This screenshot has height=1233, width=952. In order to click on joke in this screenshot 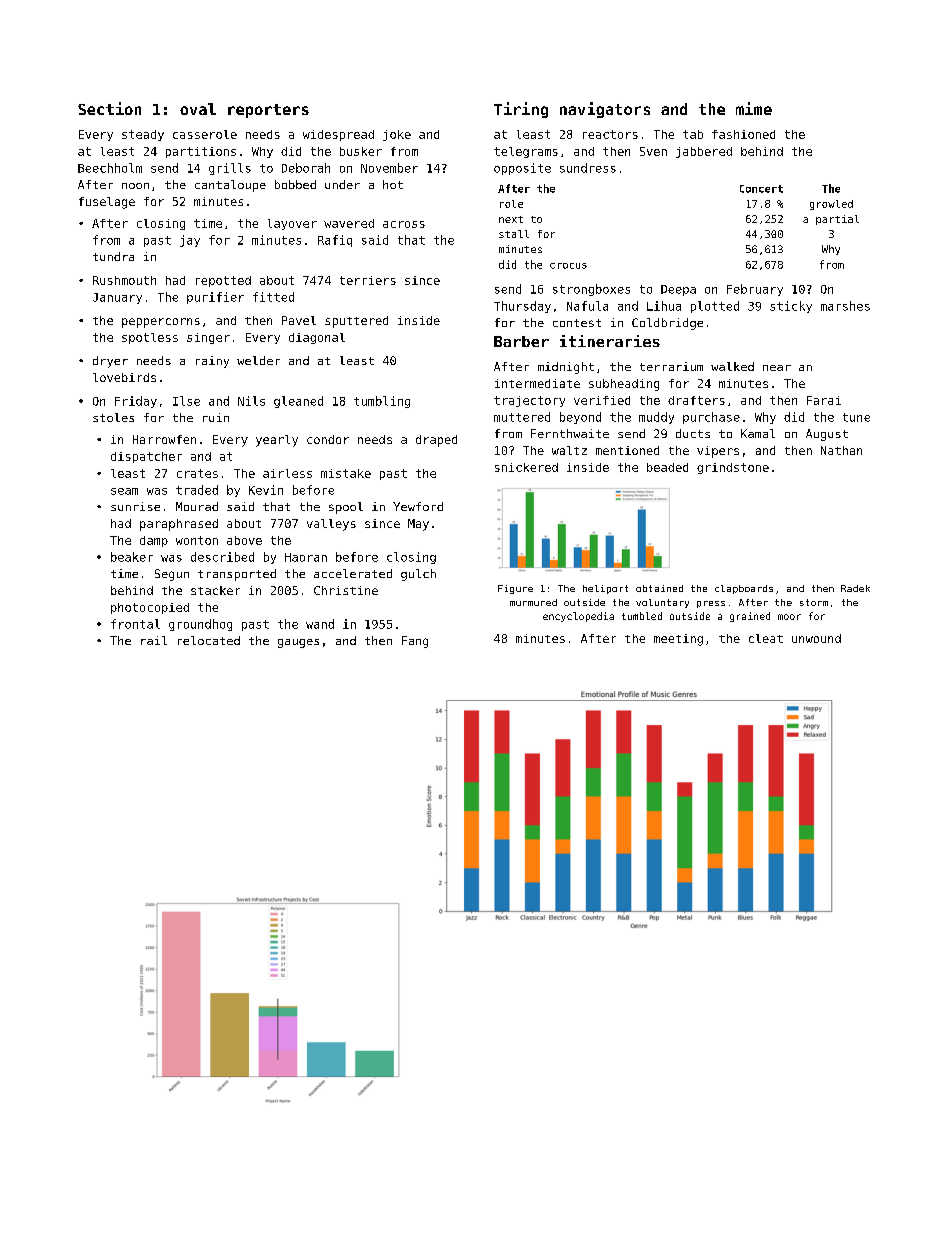, I will do `click(397, 135)`.
